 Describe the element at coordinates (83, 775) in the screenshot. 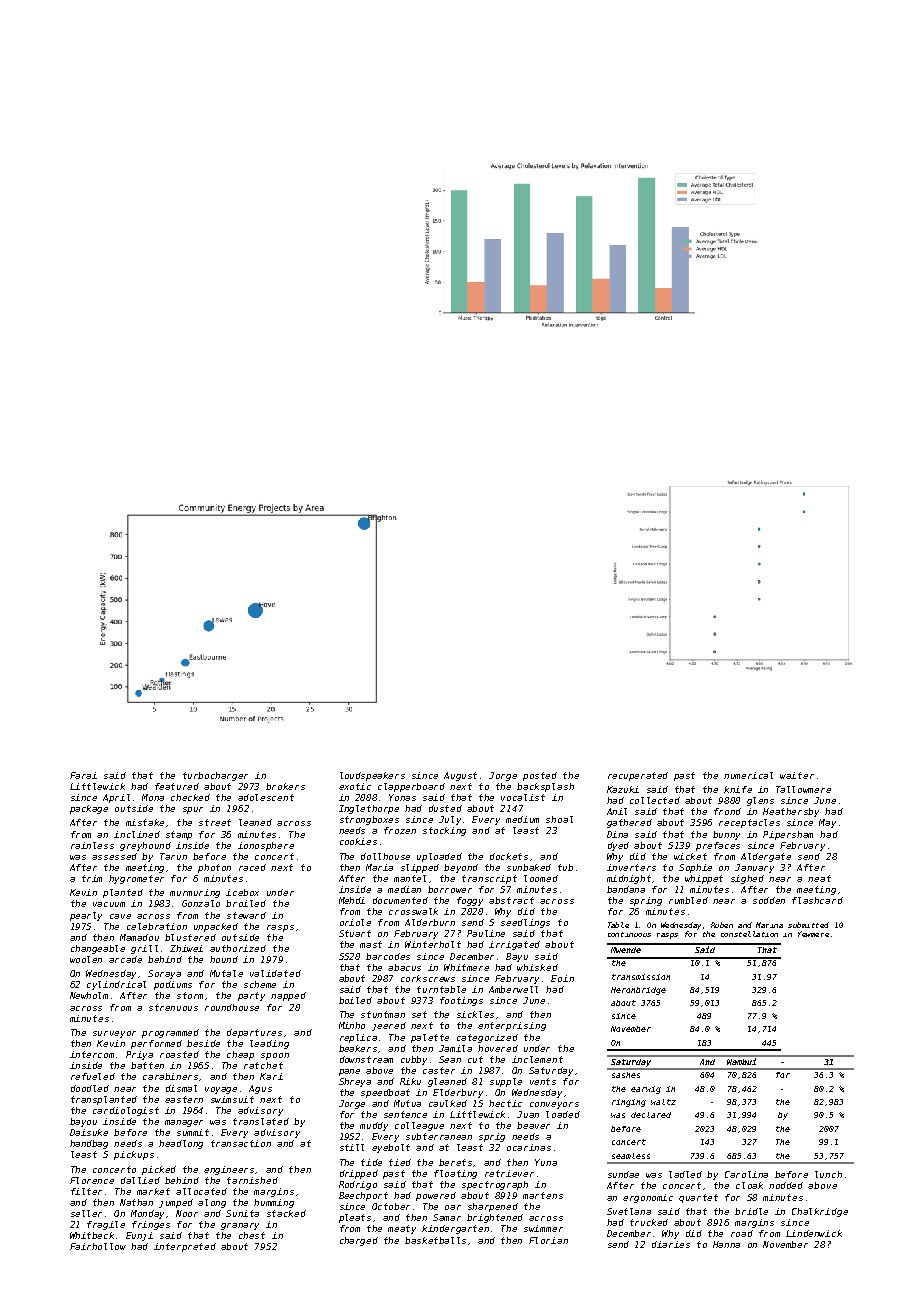

I see `Farai` at that location.
